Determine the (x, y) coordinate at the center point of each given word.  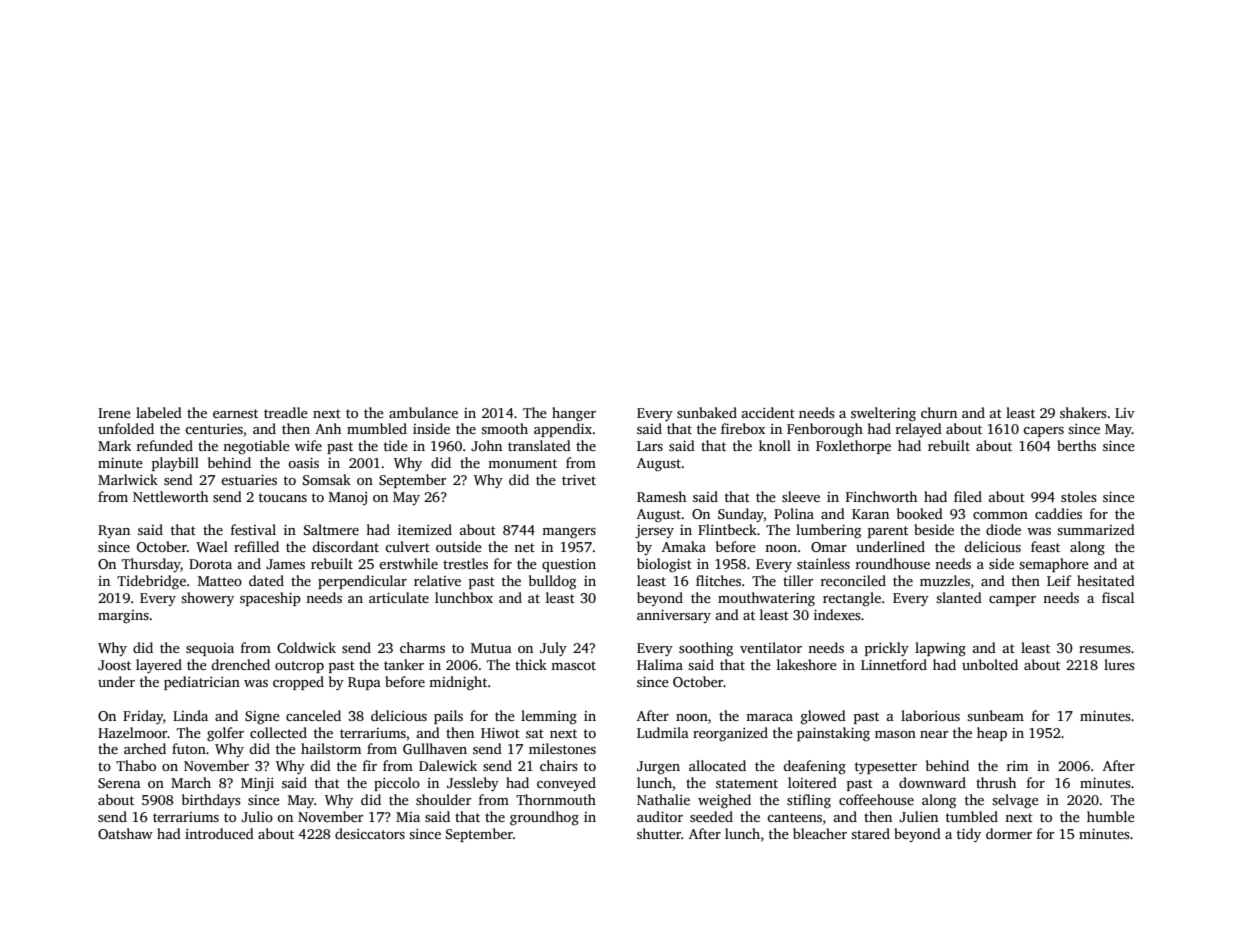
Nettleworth (170, 496)
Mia (408, 817)
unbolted (990, 664)
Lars (650, 446)
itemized (425, 529)
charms (422, 647)
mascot (573, 665)
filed (968, 496)
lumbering (828, 531)
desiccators (370, 833)
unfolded (126, 428)
